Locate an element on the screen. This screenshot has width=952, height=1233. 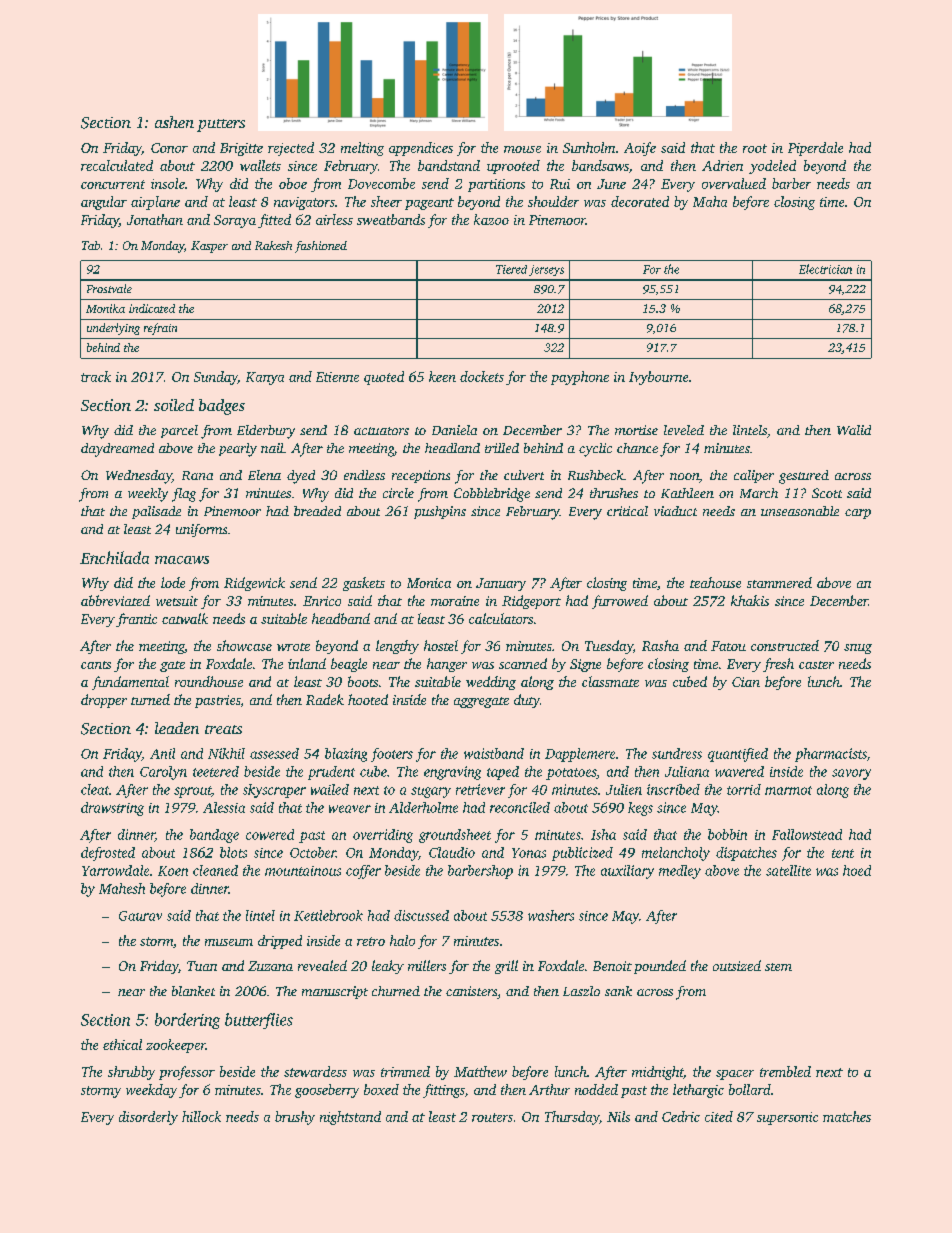
ashen is located at coordinates (174, 122).
